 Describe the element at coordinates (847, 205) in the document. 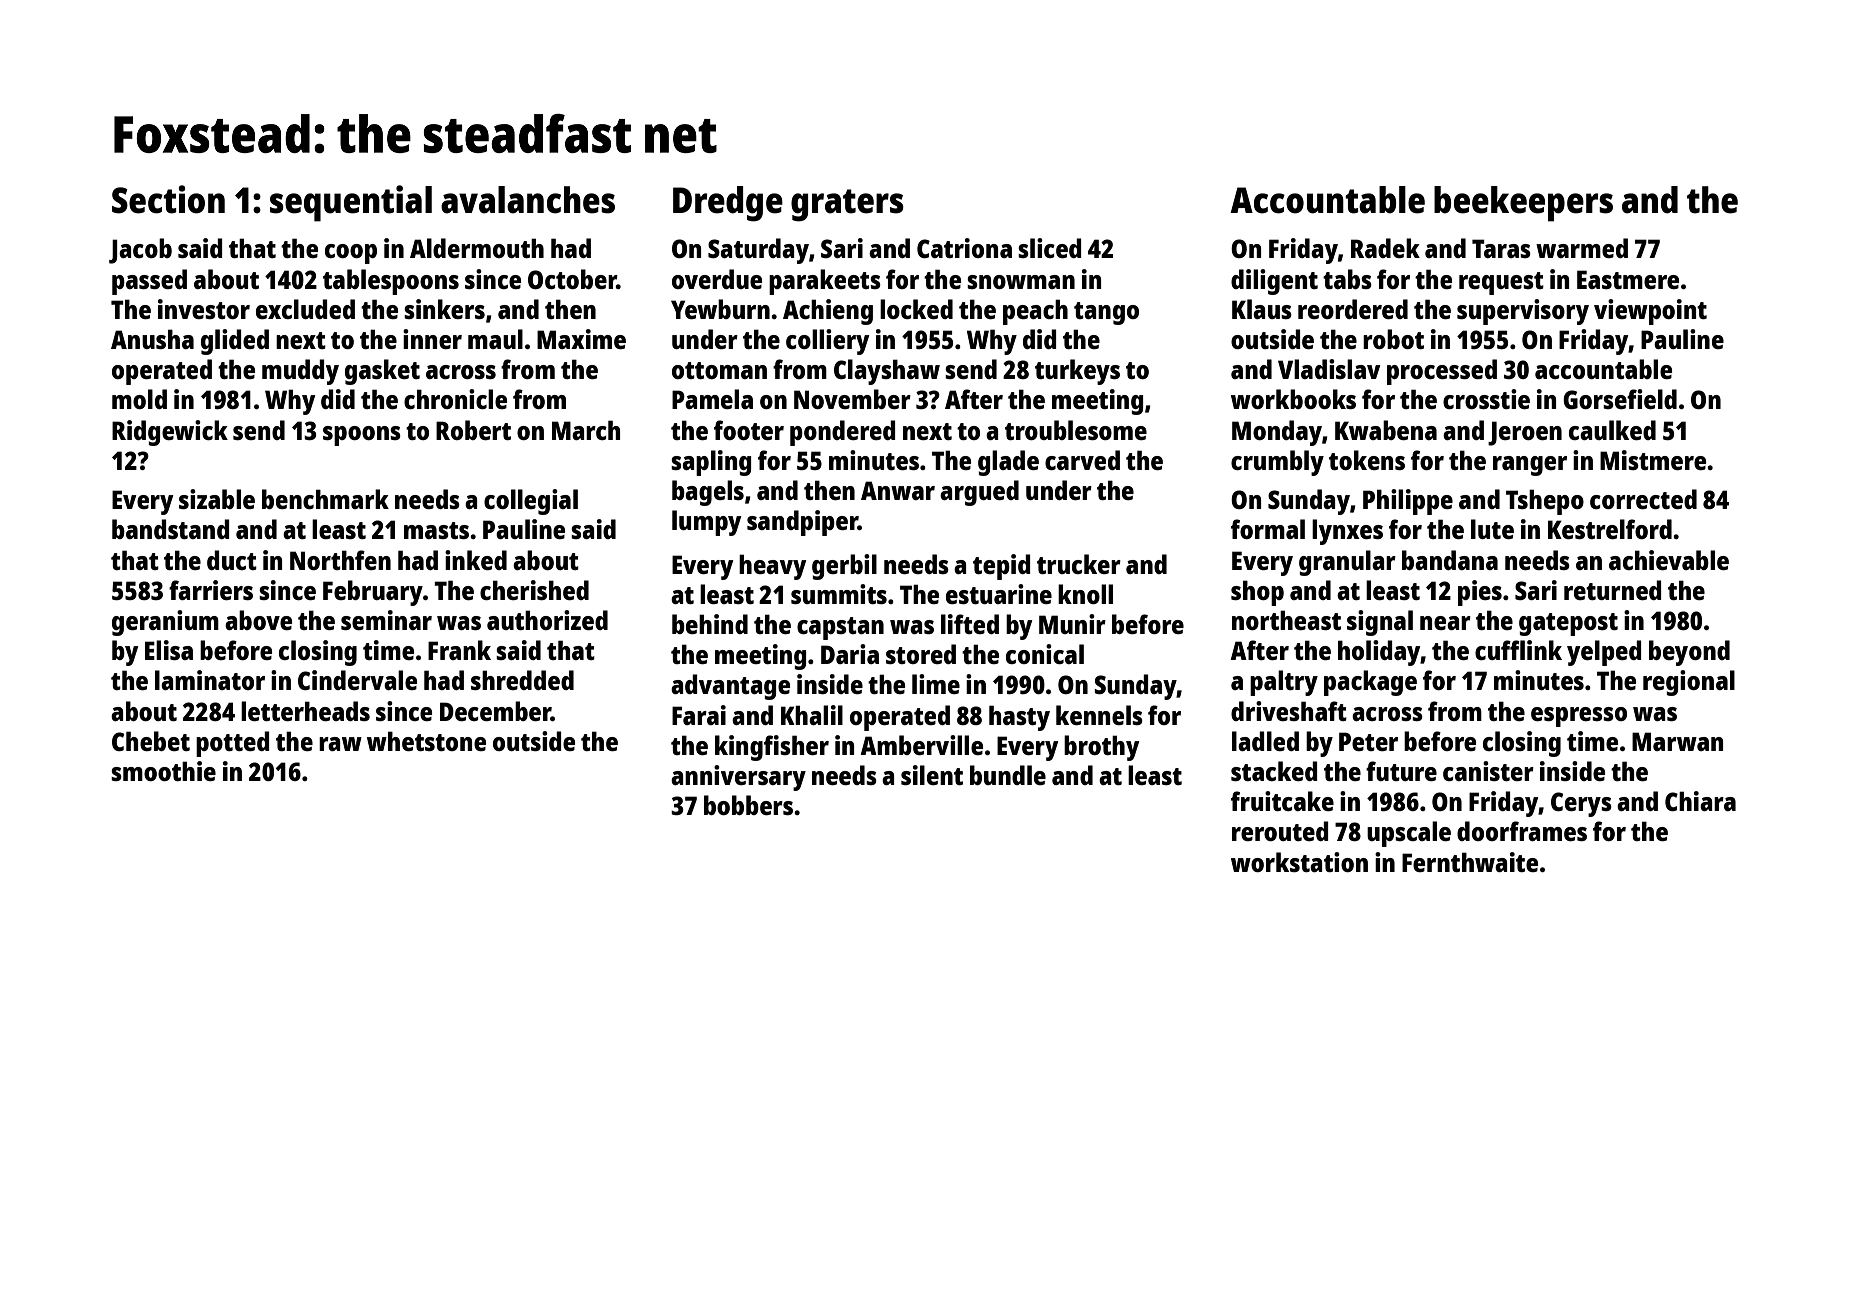

I see `graters` at that location.
